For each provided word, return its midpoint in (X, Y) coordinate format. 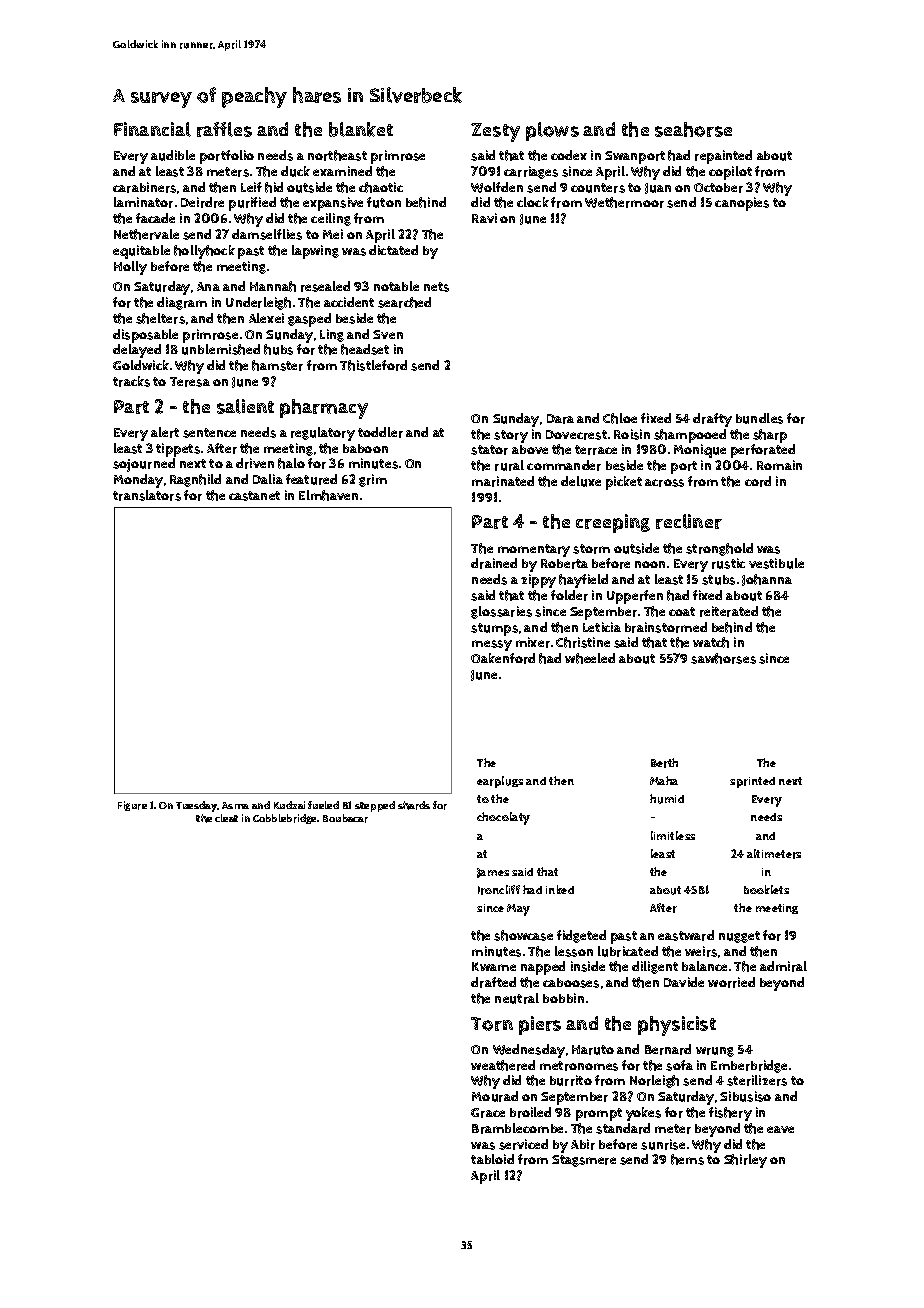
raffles (224, 129)
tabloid (492, 1159)
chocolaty (503, 818)
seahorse (693, 129)
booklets (766, 889)
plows (552, 131)
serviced (523, 1144)
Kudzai (289, 805)
